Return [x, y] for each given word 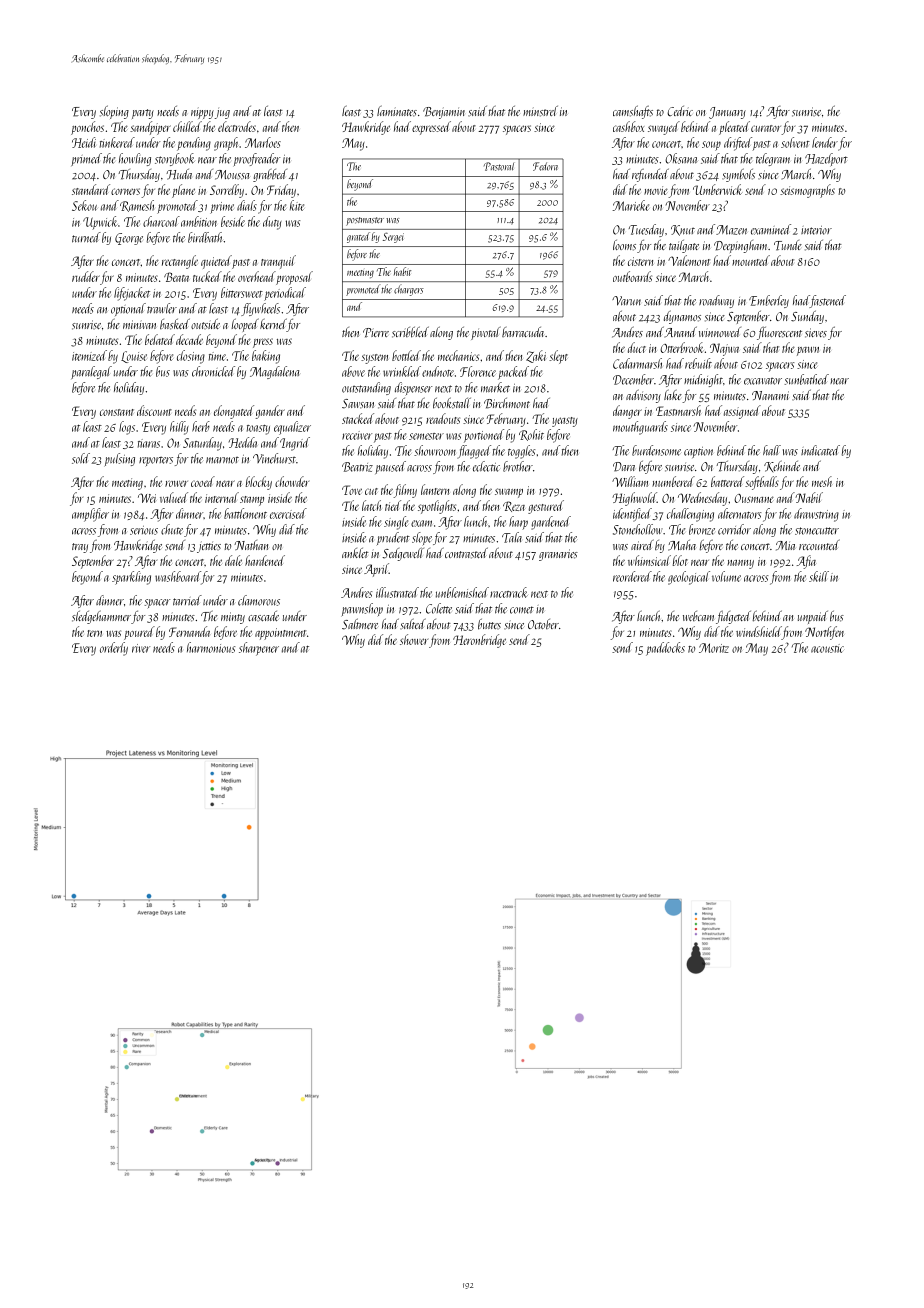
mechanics [458, 355]
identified [632, 515]
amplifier [90, 515]
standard [91, 189]
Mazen [731, 230]
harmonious [211, 647]
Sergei [393, 237]
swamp [509, 493]
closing [191, 357]
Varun [626, 301]
